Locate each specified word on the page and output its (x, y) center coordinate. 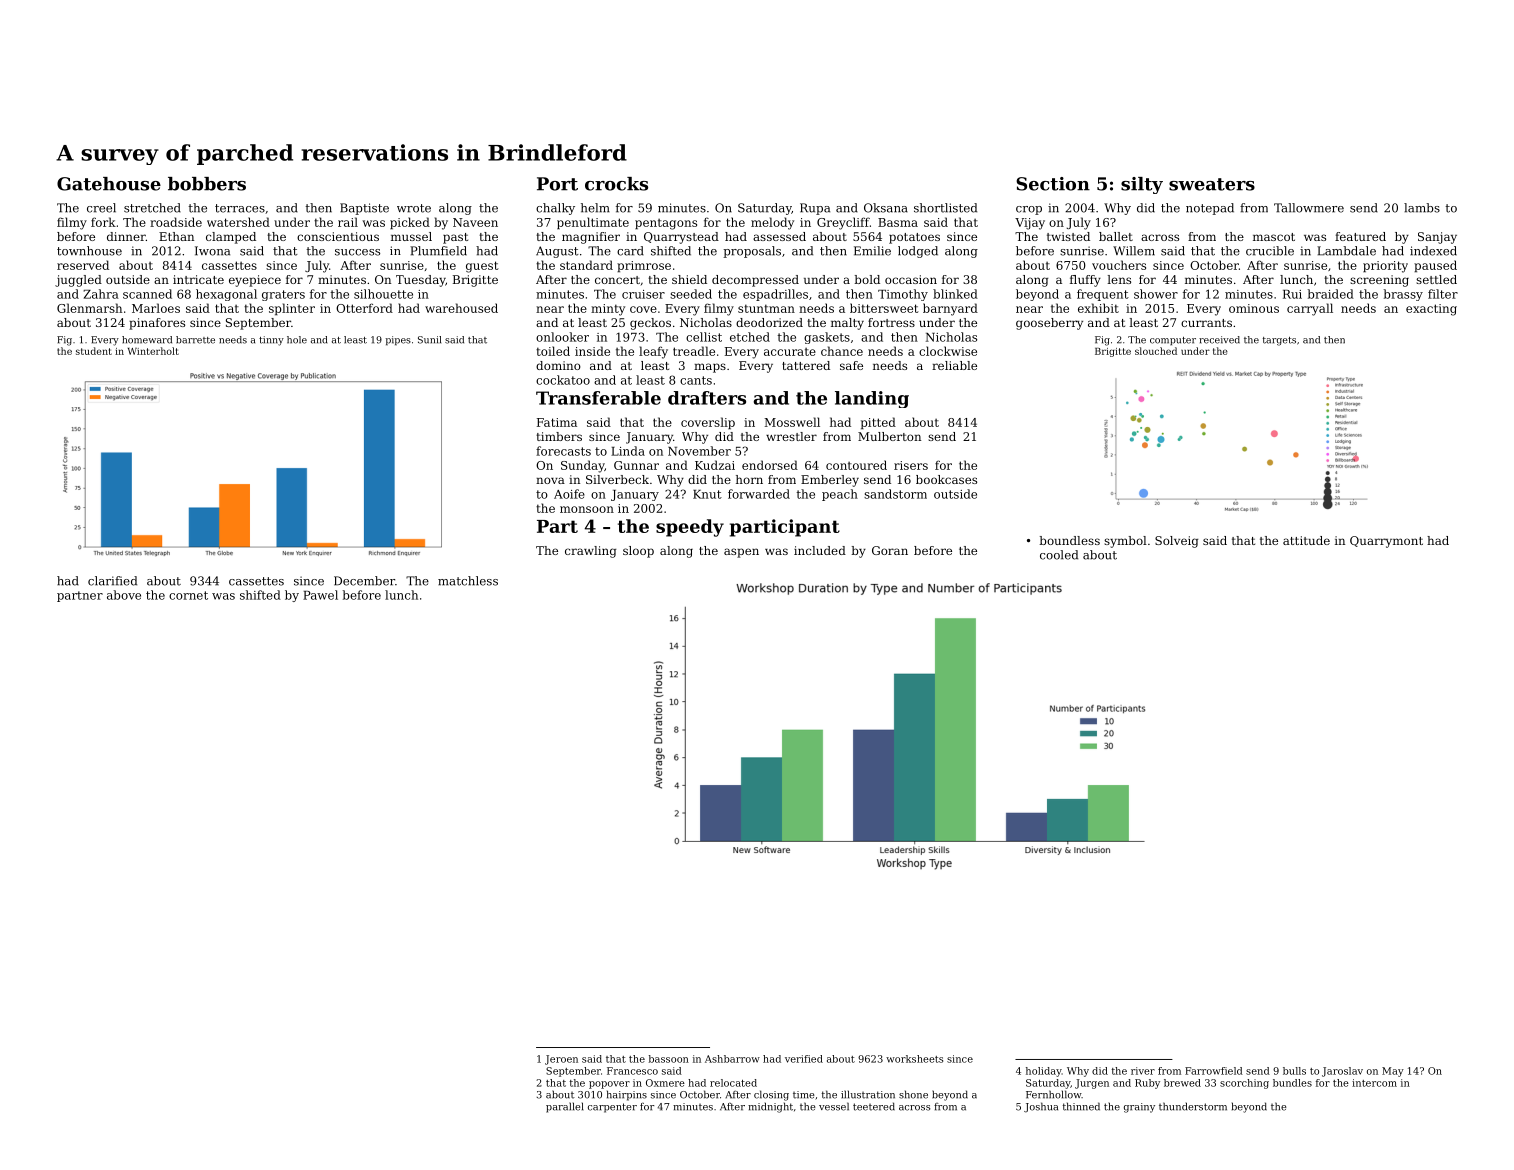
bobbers (207, 184)
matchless (468, 581)
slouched (1156, 351)
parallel (565, 1107)
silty (1142, 185)
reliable (954, 365)
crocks (616, 184)
